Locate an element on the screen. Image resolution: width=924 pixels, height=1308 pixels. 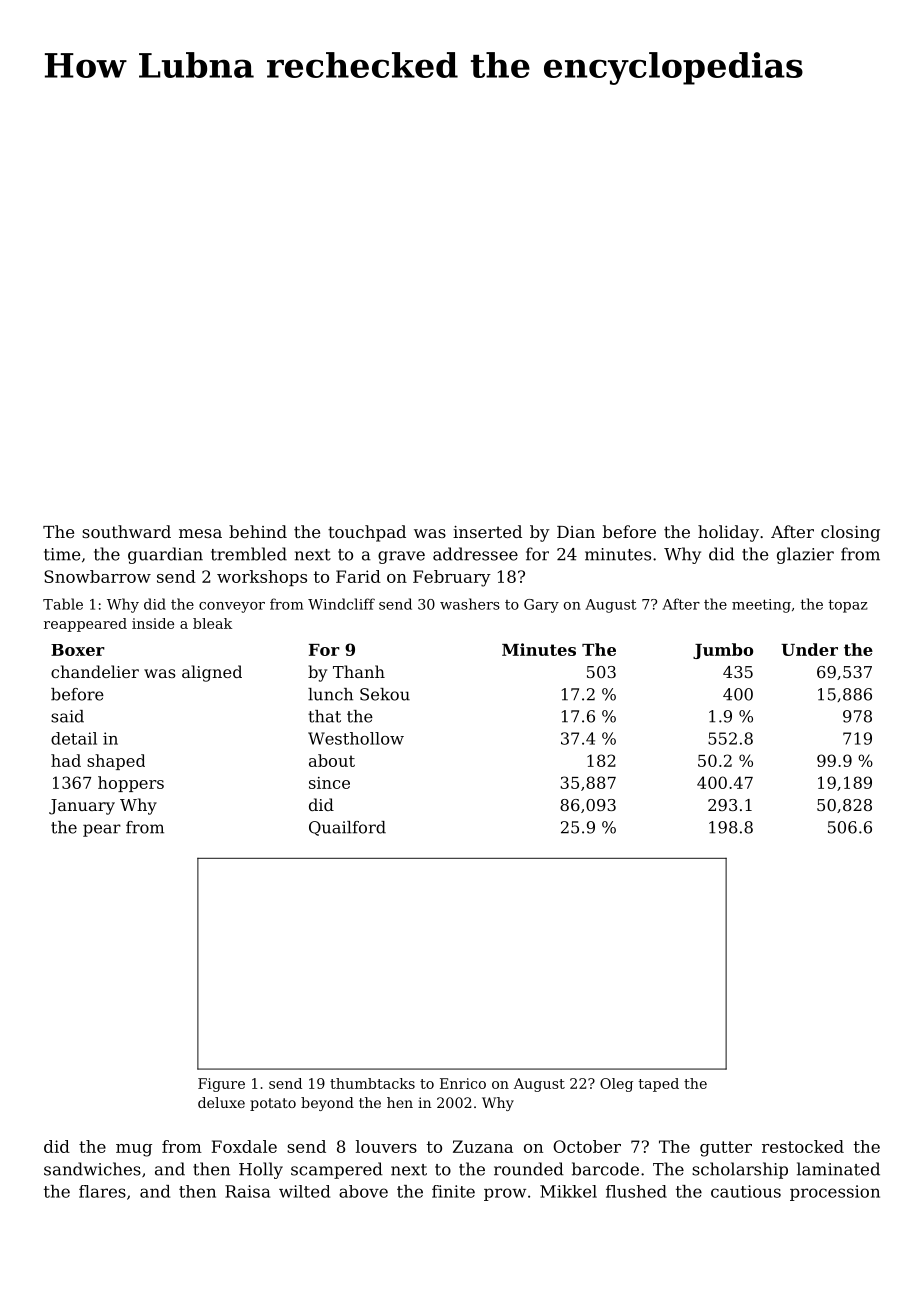
Enrico is located at coordinates (463, 1083).
